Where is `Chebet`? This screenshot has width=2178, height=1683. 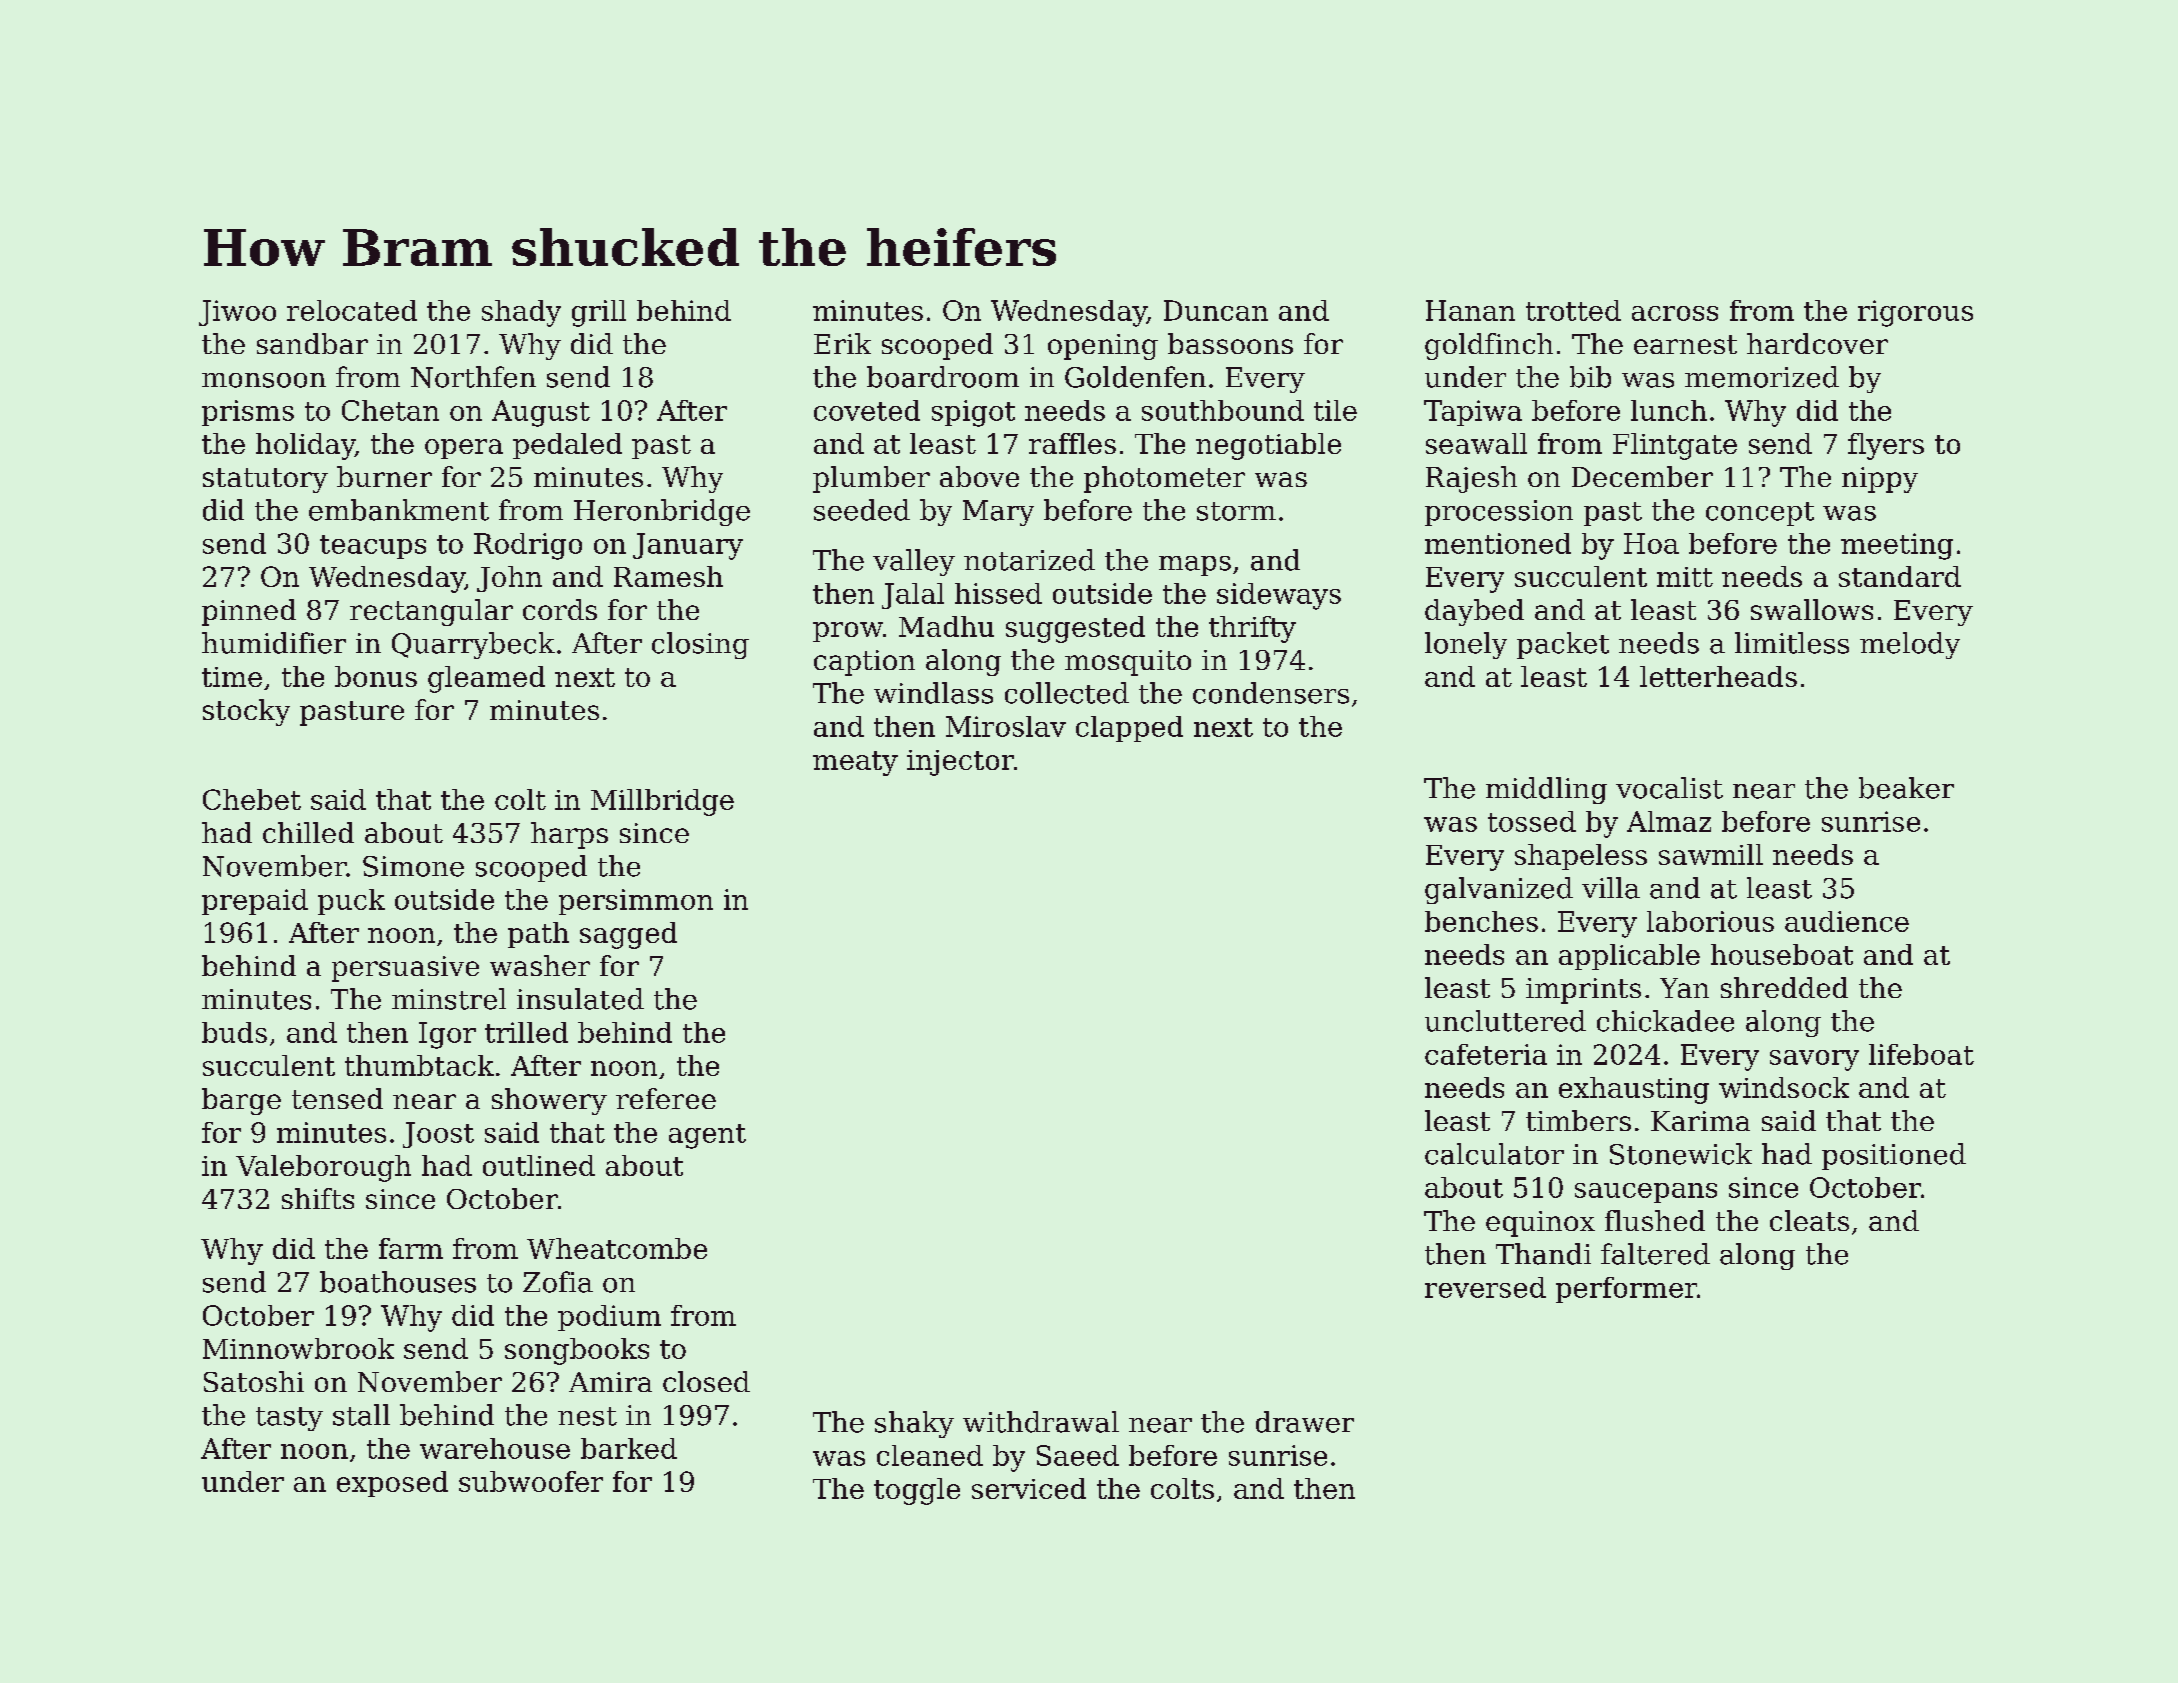 Chebet is located at coordinates (252, 799).
